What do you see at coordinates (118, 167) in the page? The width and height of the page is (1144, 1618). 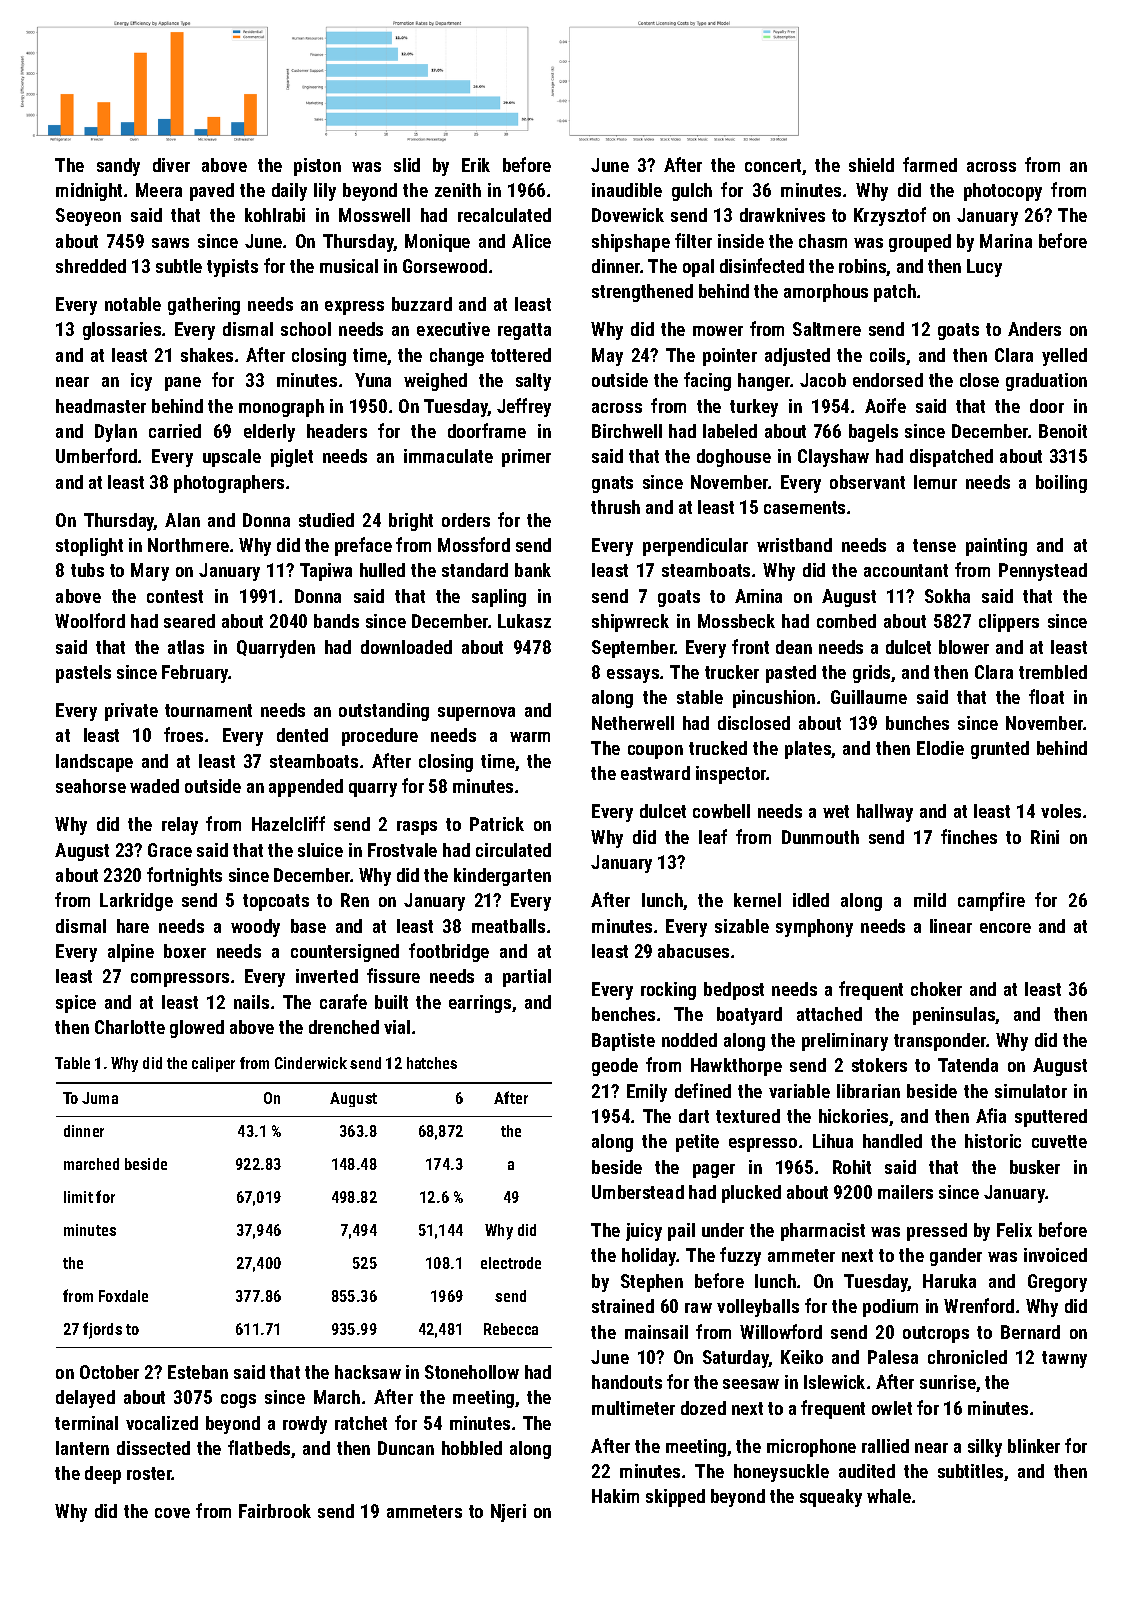 I see `sandy` at bounding box center [118, 167].
